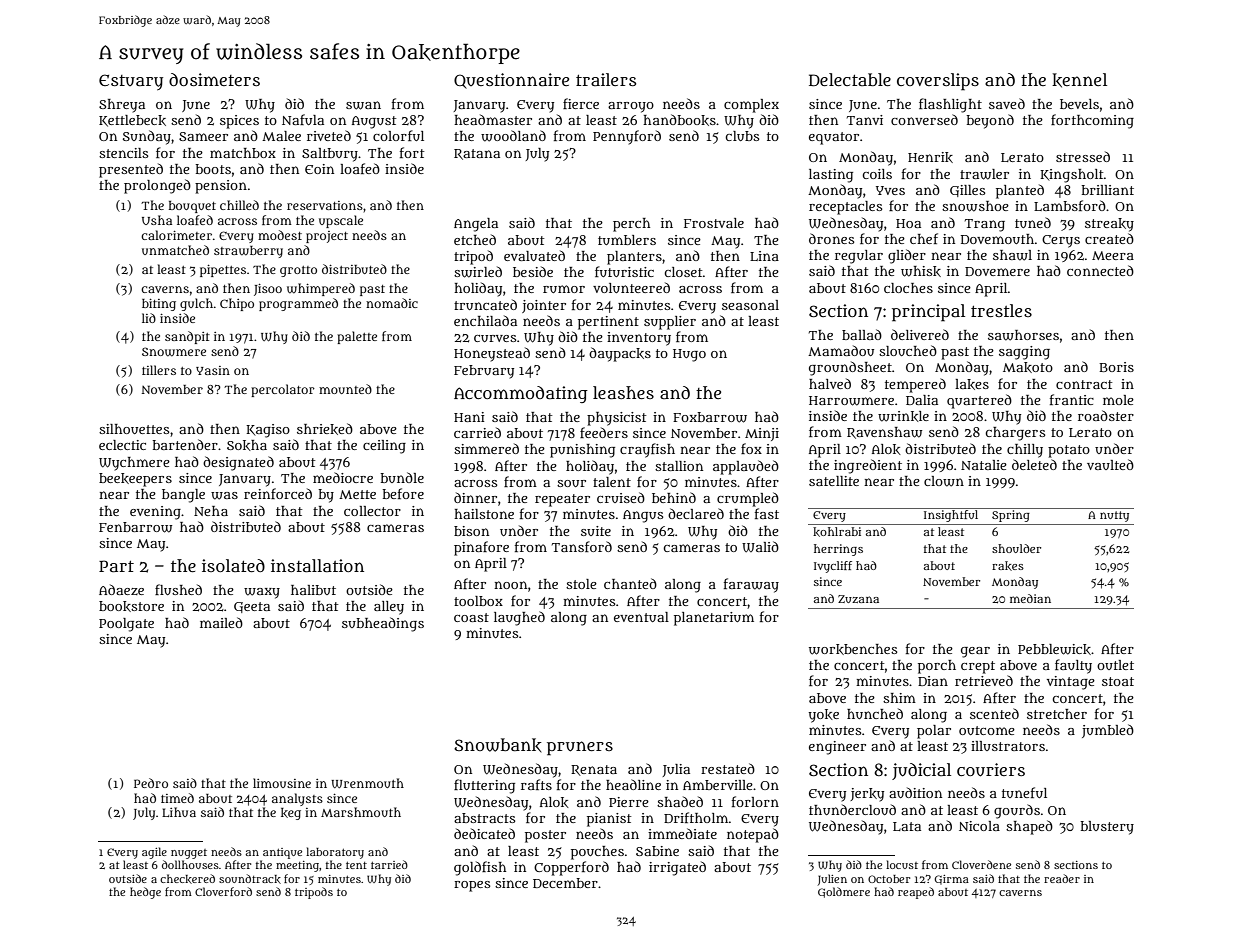 Image resolution: width=1233 pixels, height=952 pixels. I want to click on coverslips, so click(938, 82).
